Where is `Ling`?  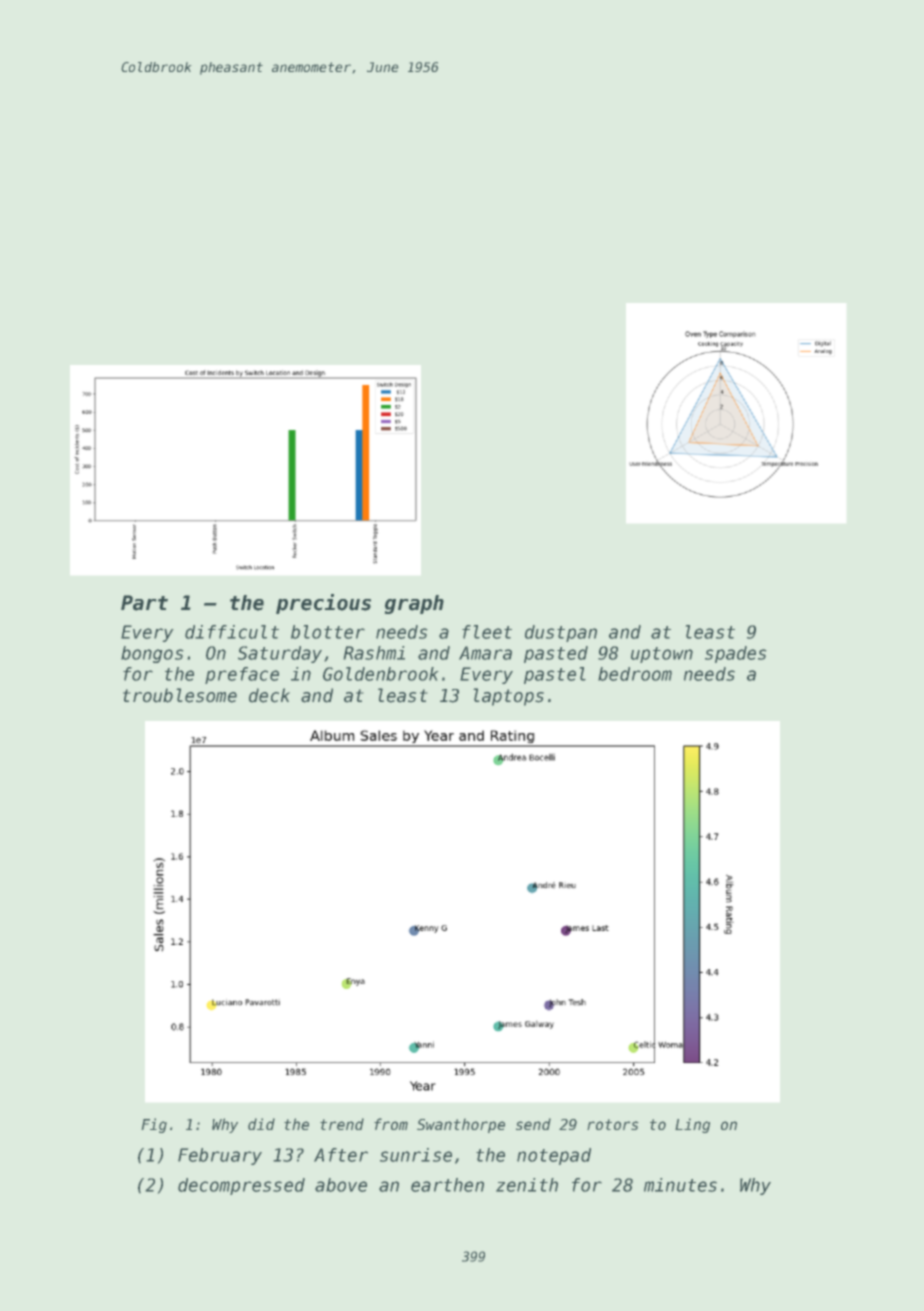 Ling is located at coordinates (692, 1125).
